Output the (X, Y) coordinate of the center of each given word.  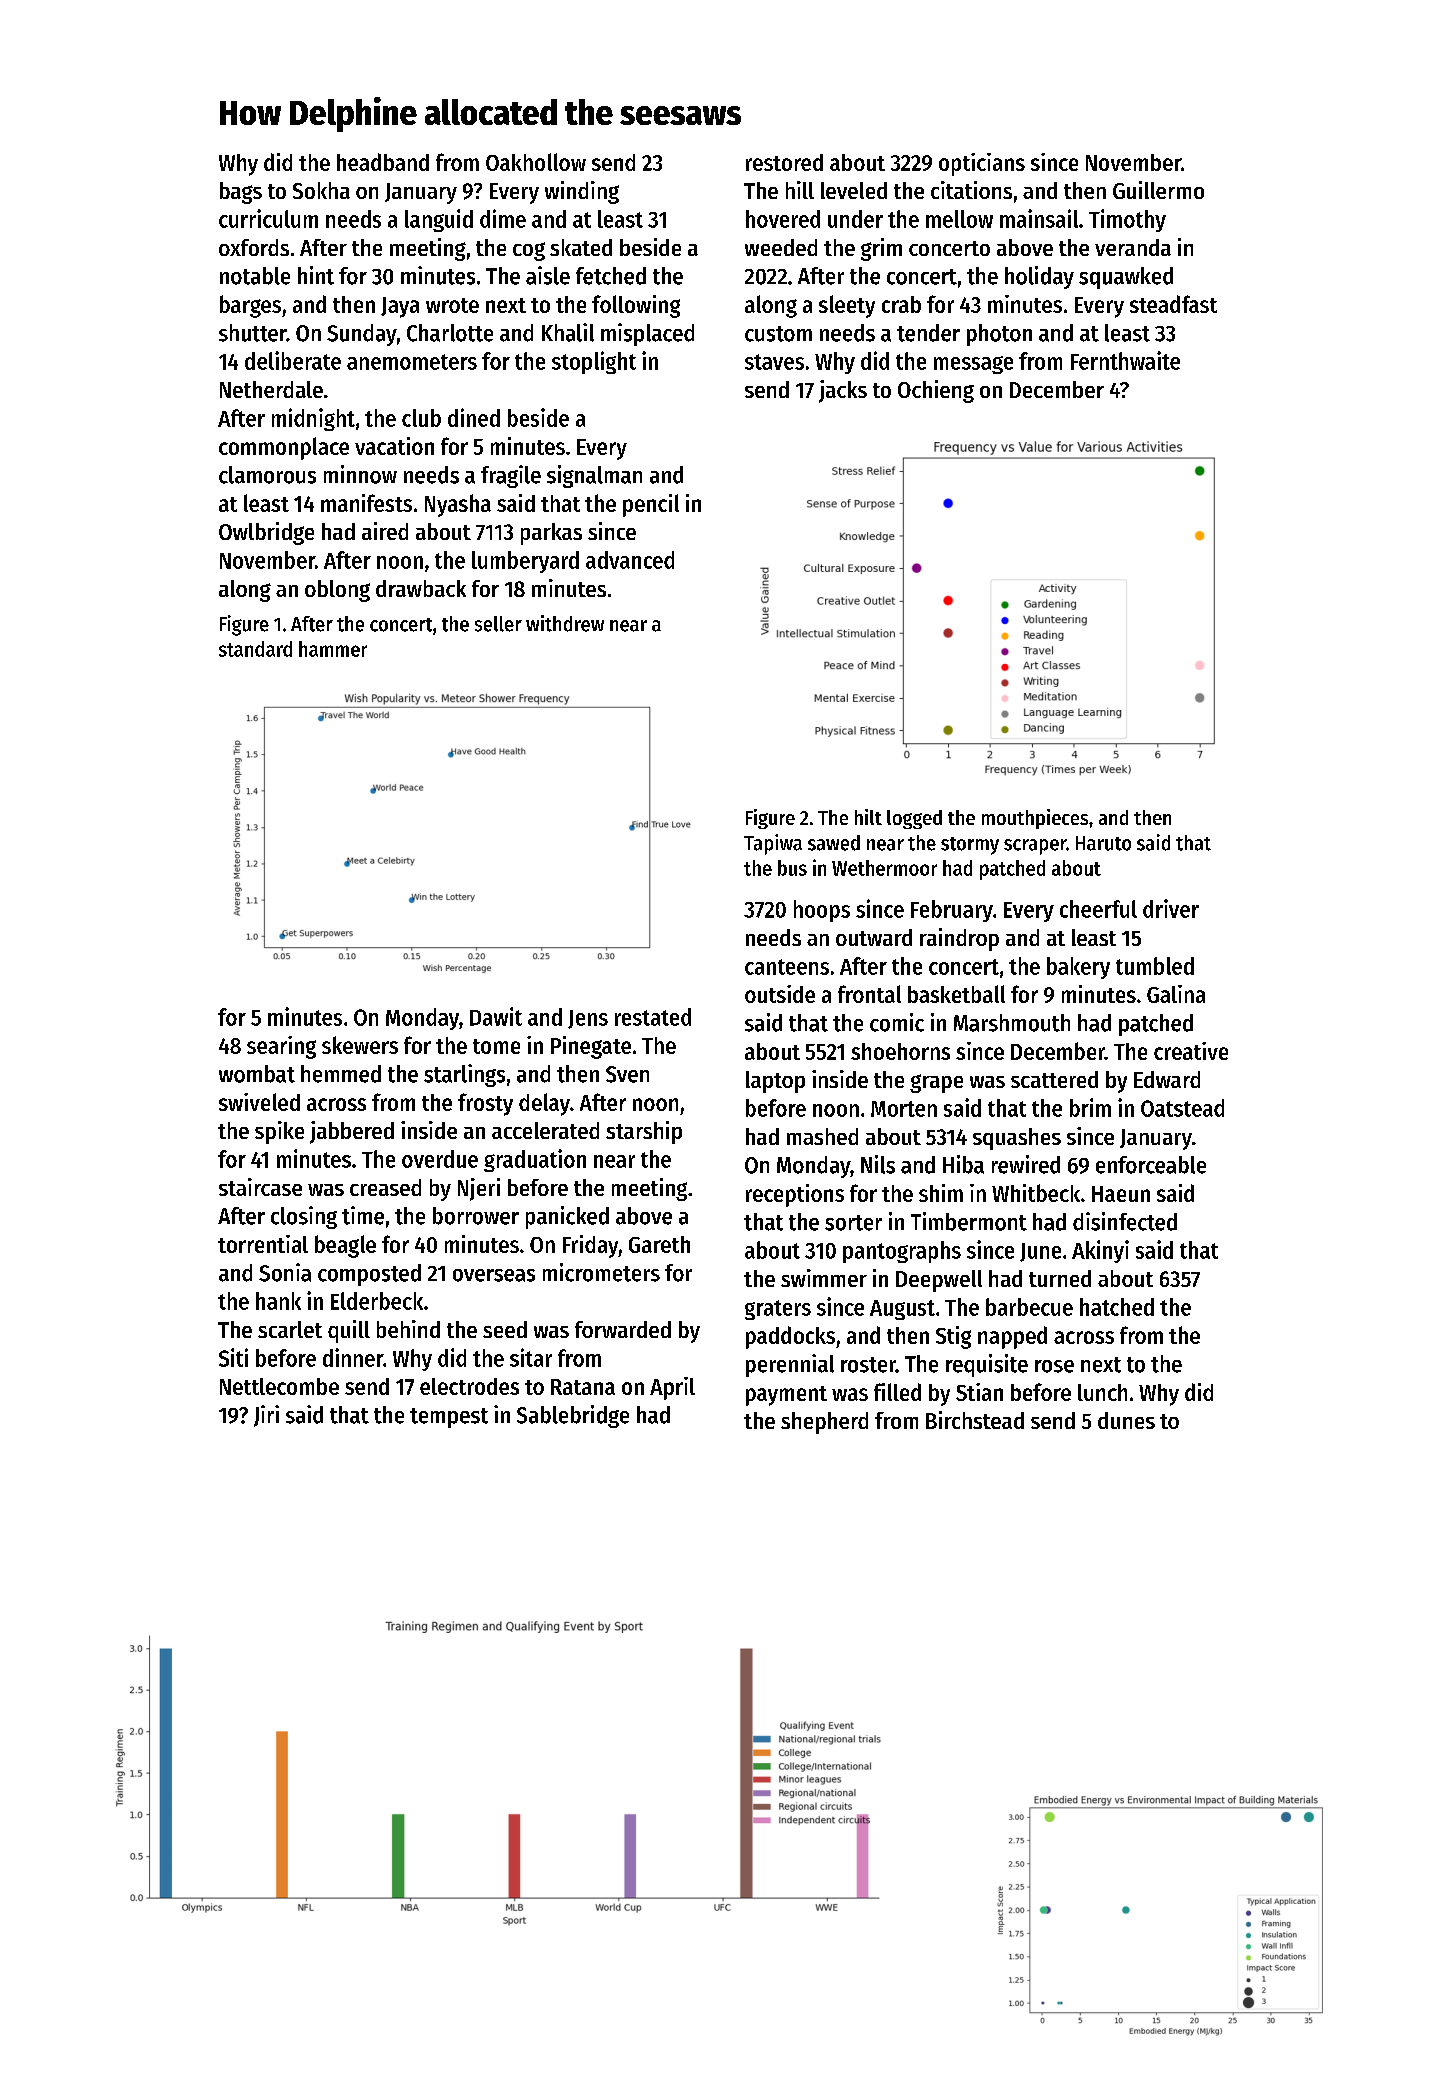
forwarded (623, 1329)
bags (241, 193)
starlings (464, 1075)
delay (544, 1104)
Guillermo (1158, 190)
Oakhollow (536, 162)
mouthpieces (1035, 819)
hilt (868, 817)
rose (1054, 1366)
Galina (1176, 994)
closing (304, 1217)
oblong (337, 591)
